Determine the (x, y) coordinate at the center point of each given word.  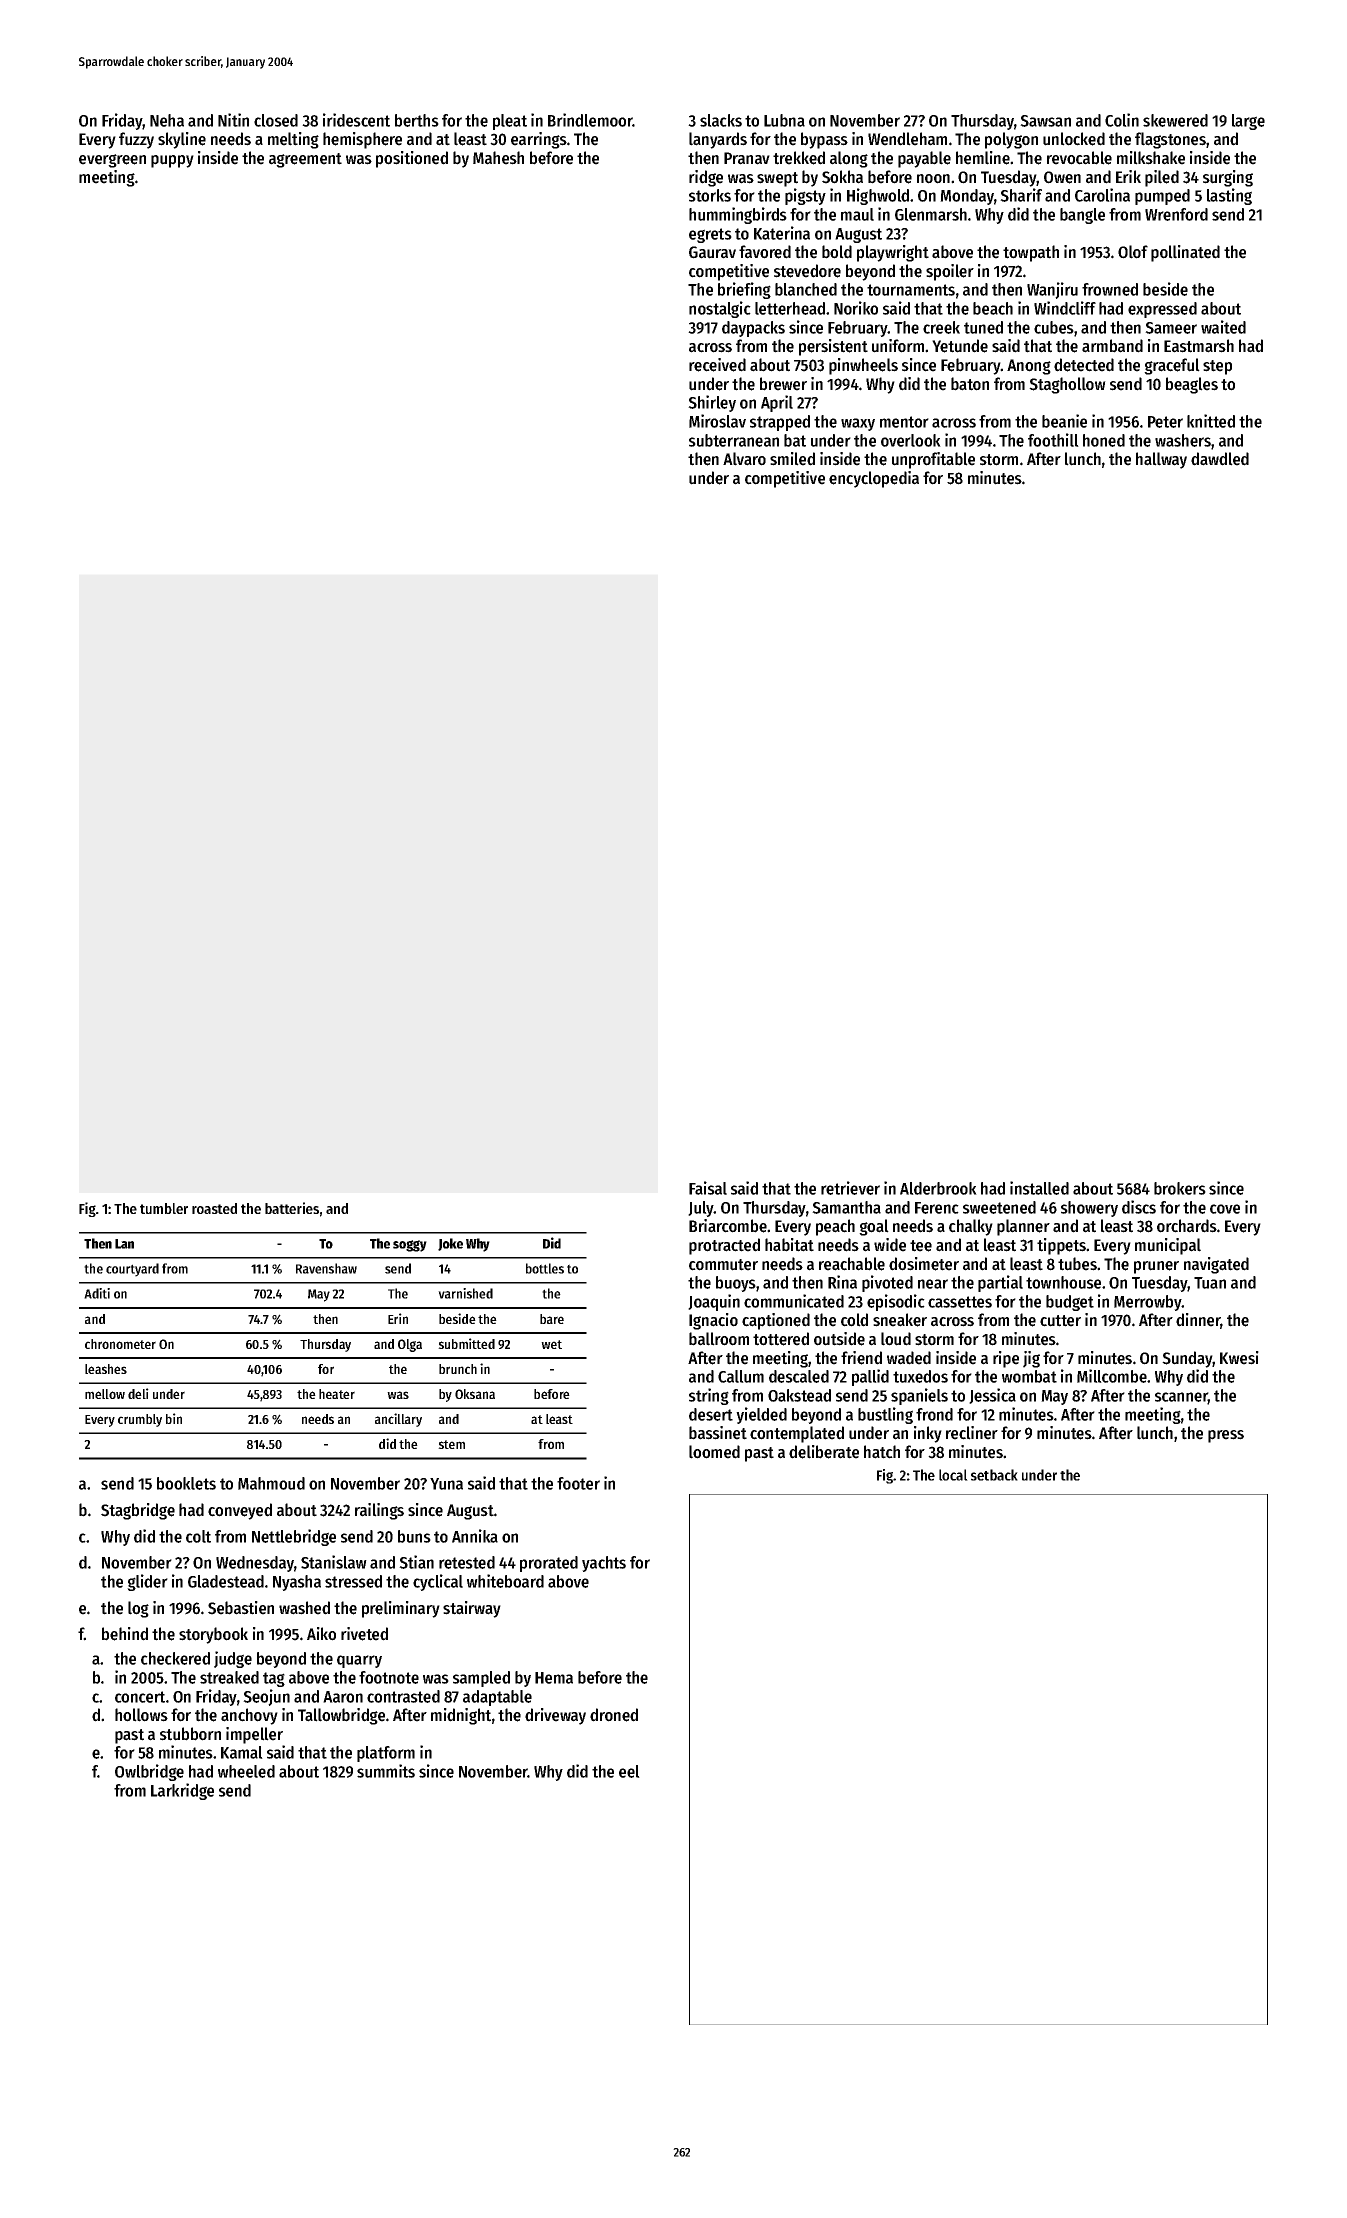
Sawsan (1045, 121)
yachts (604, 1564)
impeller (254, 1735)
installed (1039, 1188)
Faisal (708, 1188)
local (953, 1475)
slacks (721, 120)
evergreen (112, 161)
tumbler (164, 1208)
